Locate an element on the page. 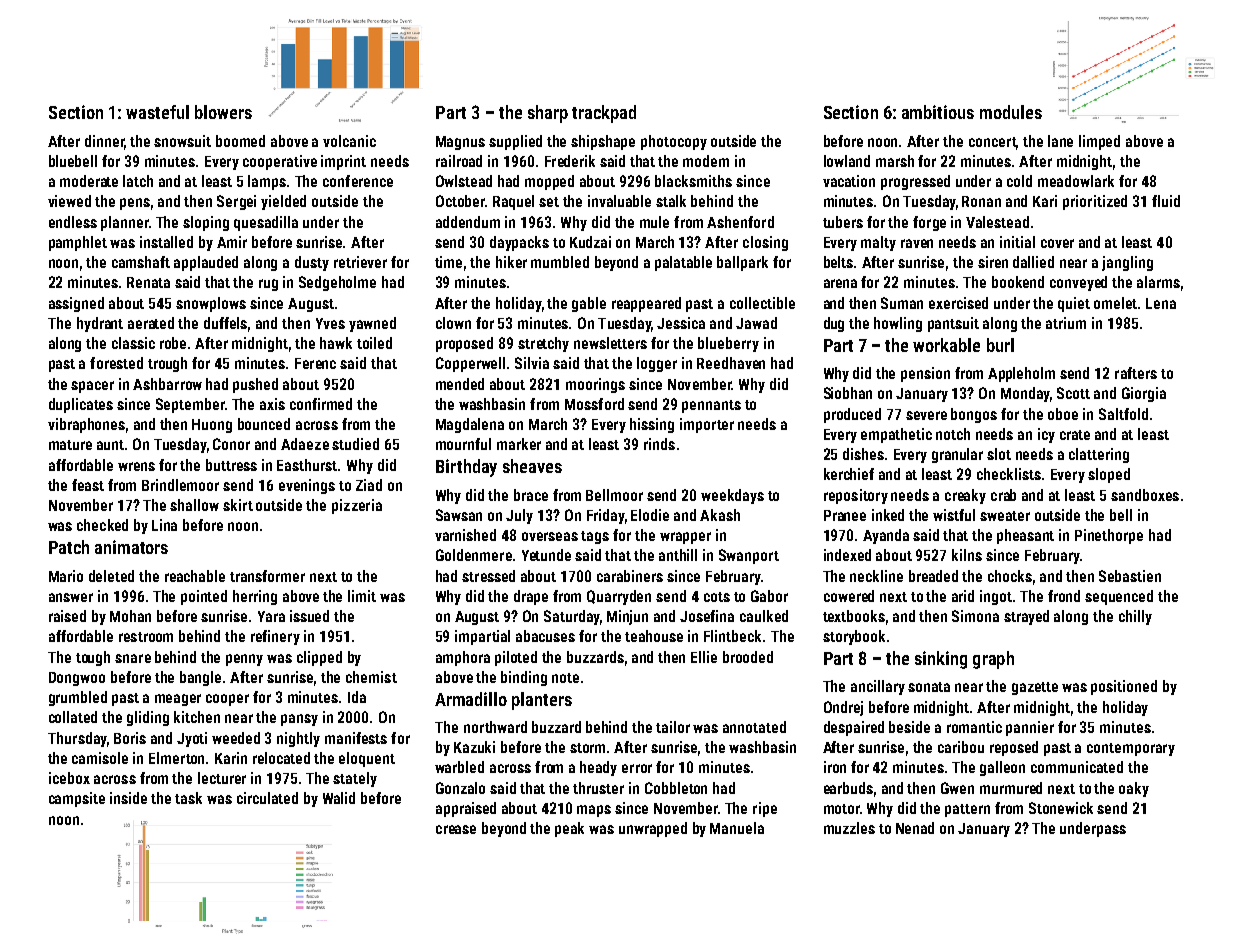 This image has width=1233, height=952. modules is located at coordinates (1011, 112).
